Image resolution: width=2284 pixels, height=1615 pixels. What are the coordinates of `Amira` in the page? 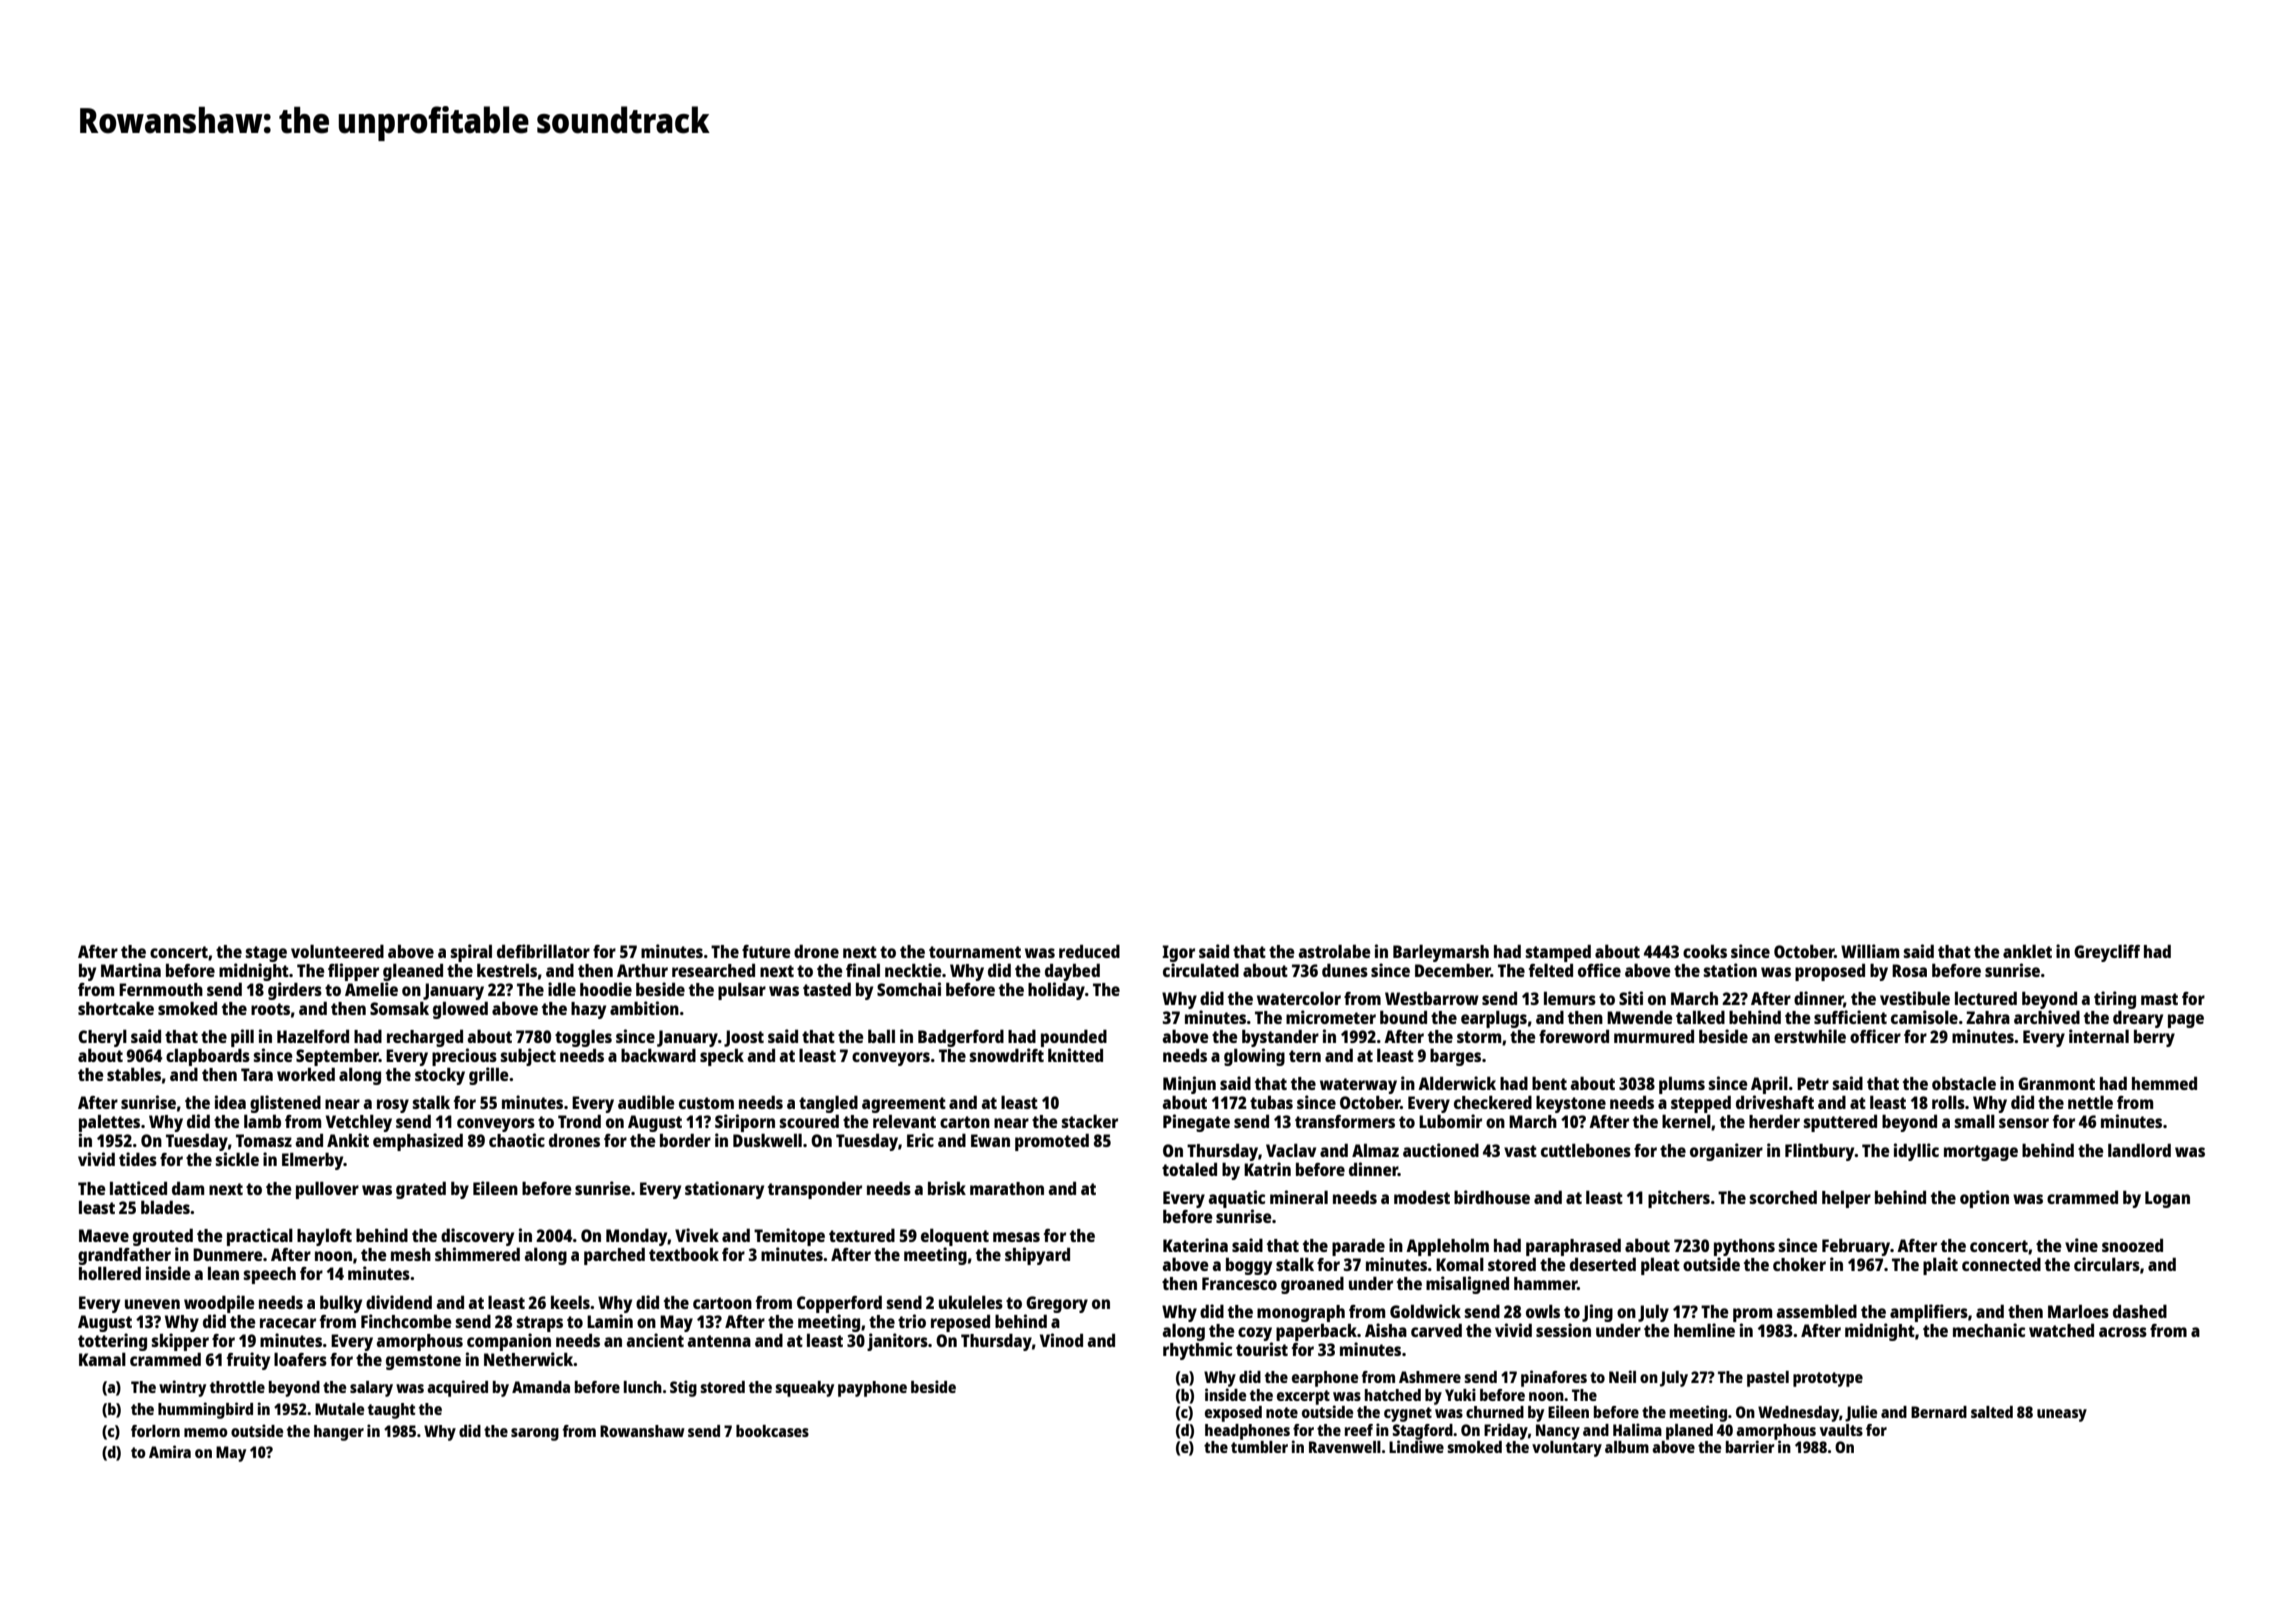 It's located at (170, 1451).
